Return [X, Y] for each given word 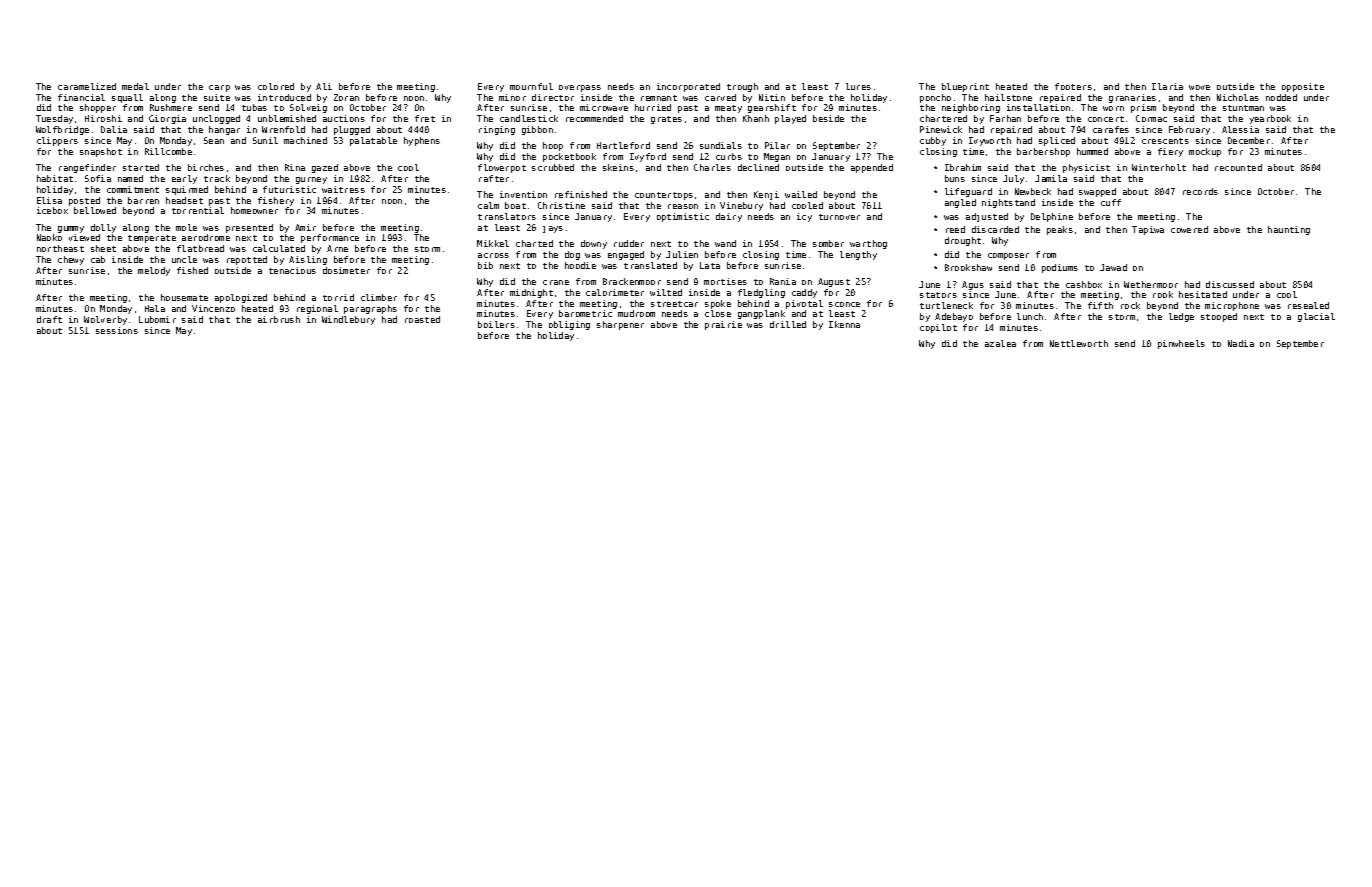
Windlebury [348, 320]
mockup [1205, 152]
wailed [801, 194]
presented [249, 228]
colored [276, 86]
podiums [1060, 268]
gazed [325, 168]
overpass [580, 88]
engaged [626, 255]
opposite [1303, 87]
